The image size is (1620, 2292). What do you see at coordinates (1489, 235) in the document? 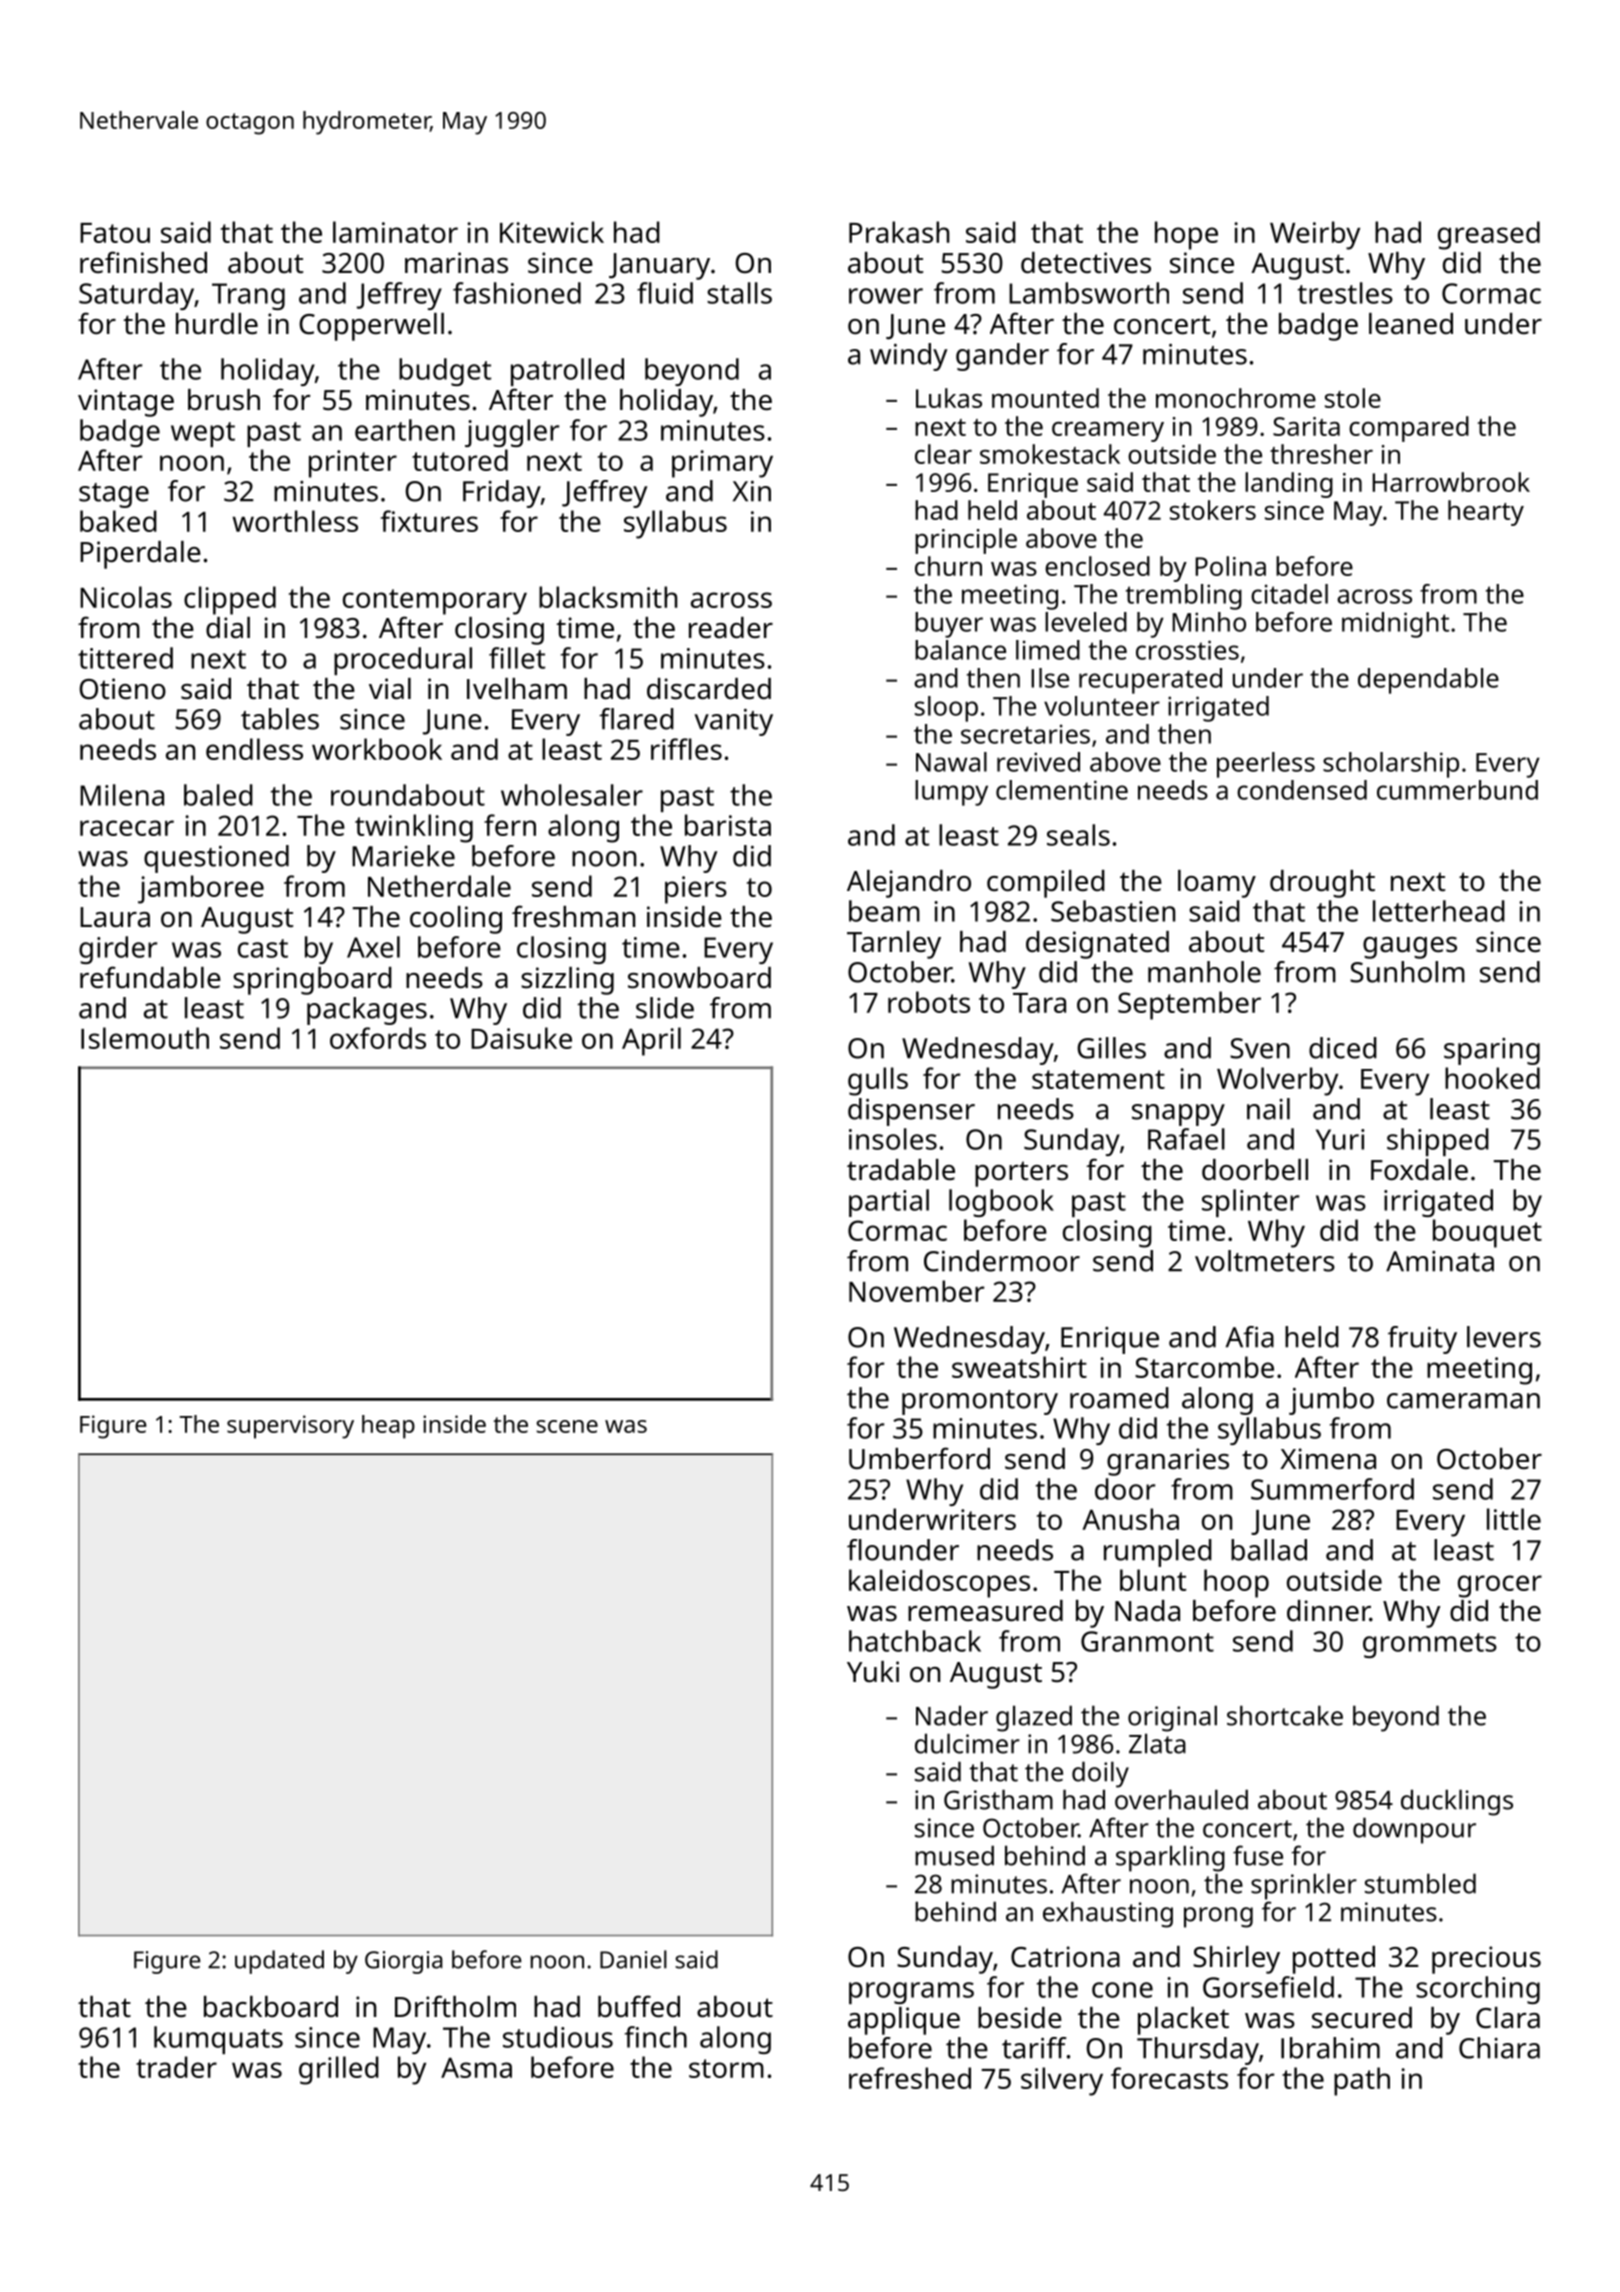
I see `greased` at bounding box center [1489, 235].
